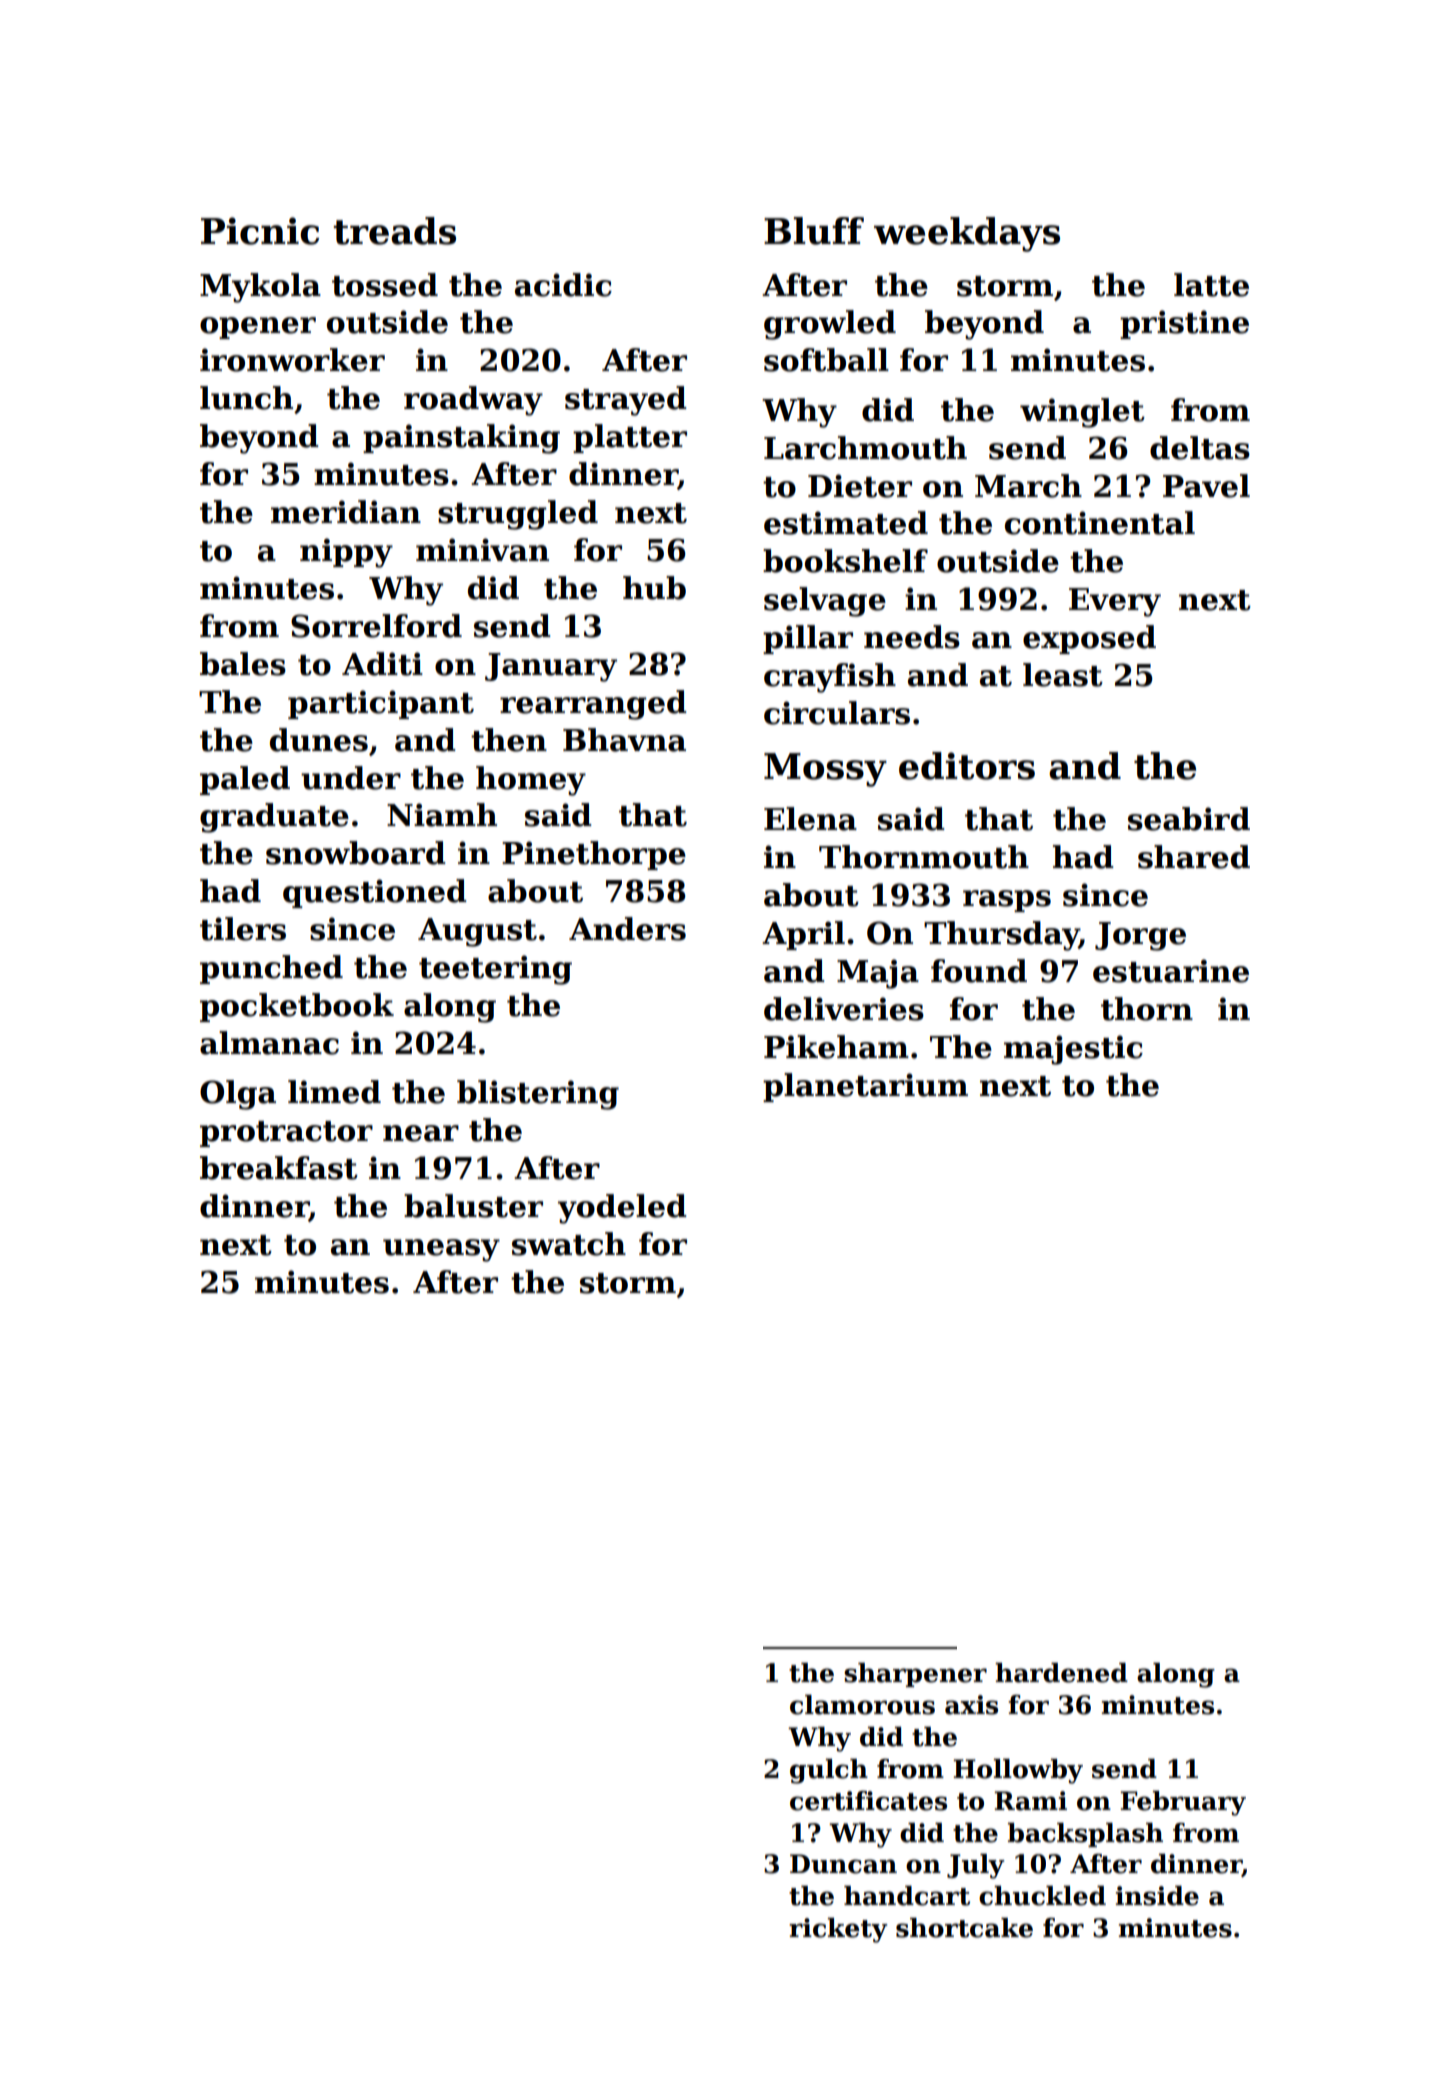  Describe the element at coordinates (814, 231) in the screenshot. I see `Bluff` at that location.
